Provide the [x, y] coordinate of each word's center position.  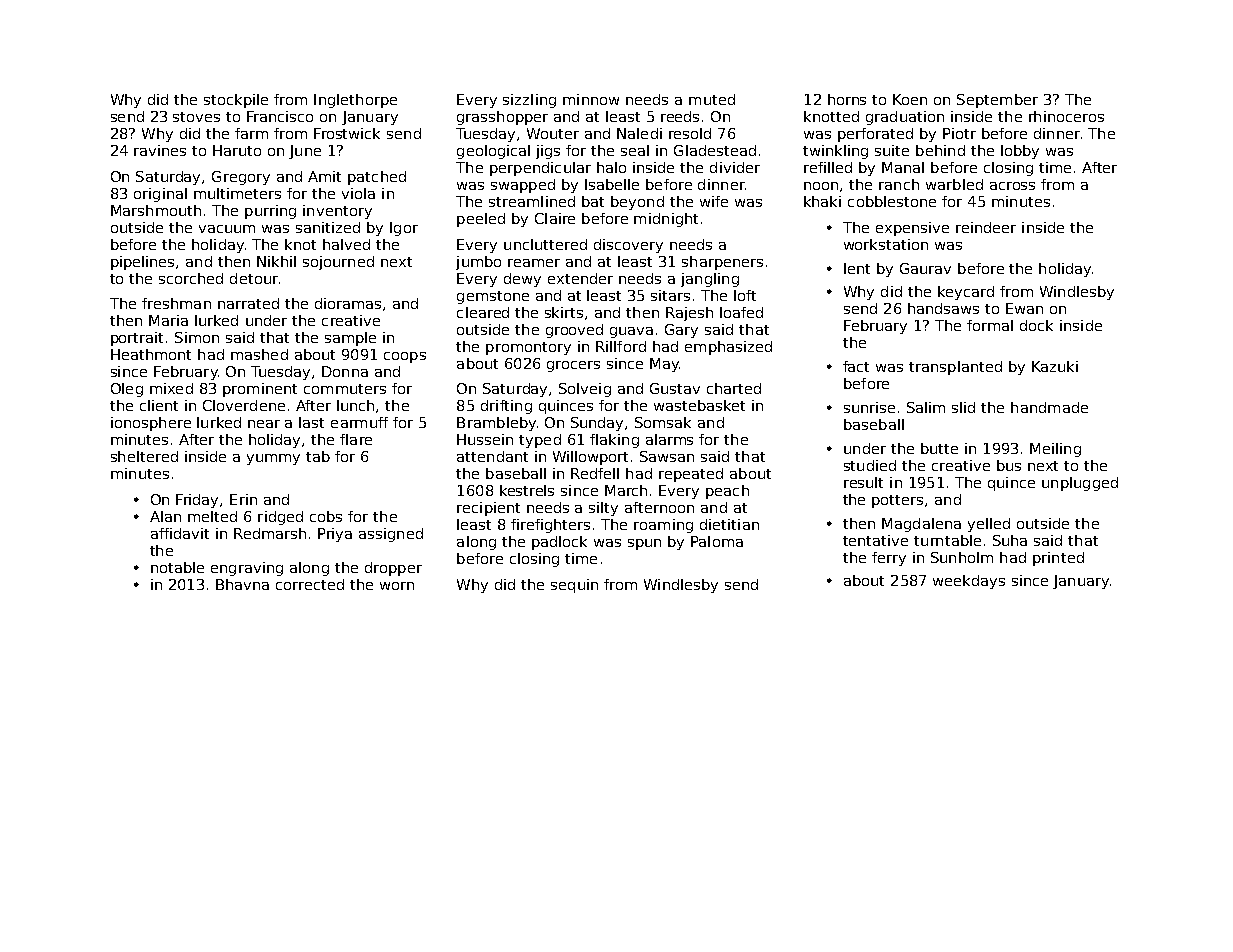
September [997, 101]
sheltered [144, 456]
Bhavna [242, 584]
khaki [822, 201]
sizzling [529, 101]
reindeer [986, 227]
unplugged [1080, 484]
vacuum [227, 229]
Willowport [590, 458]
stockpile [236, 101]
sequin [574, 586]
